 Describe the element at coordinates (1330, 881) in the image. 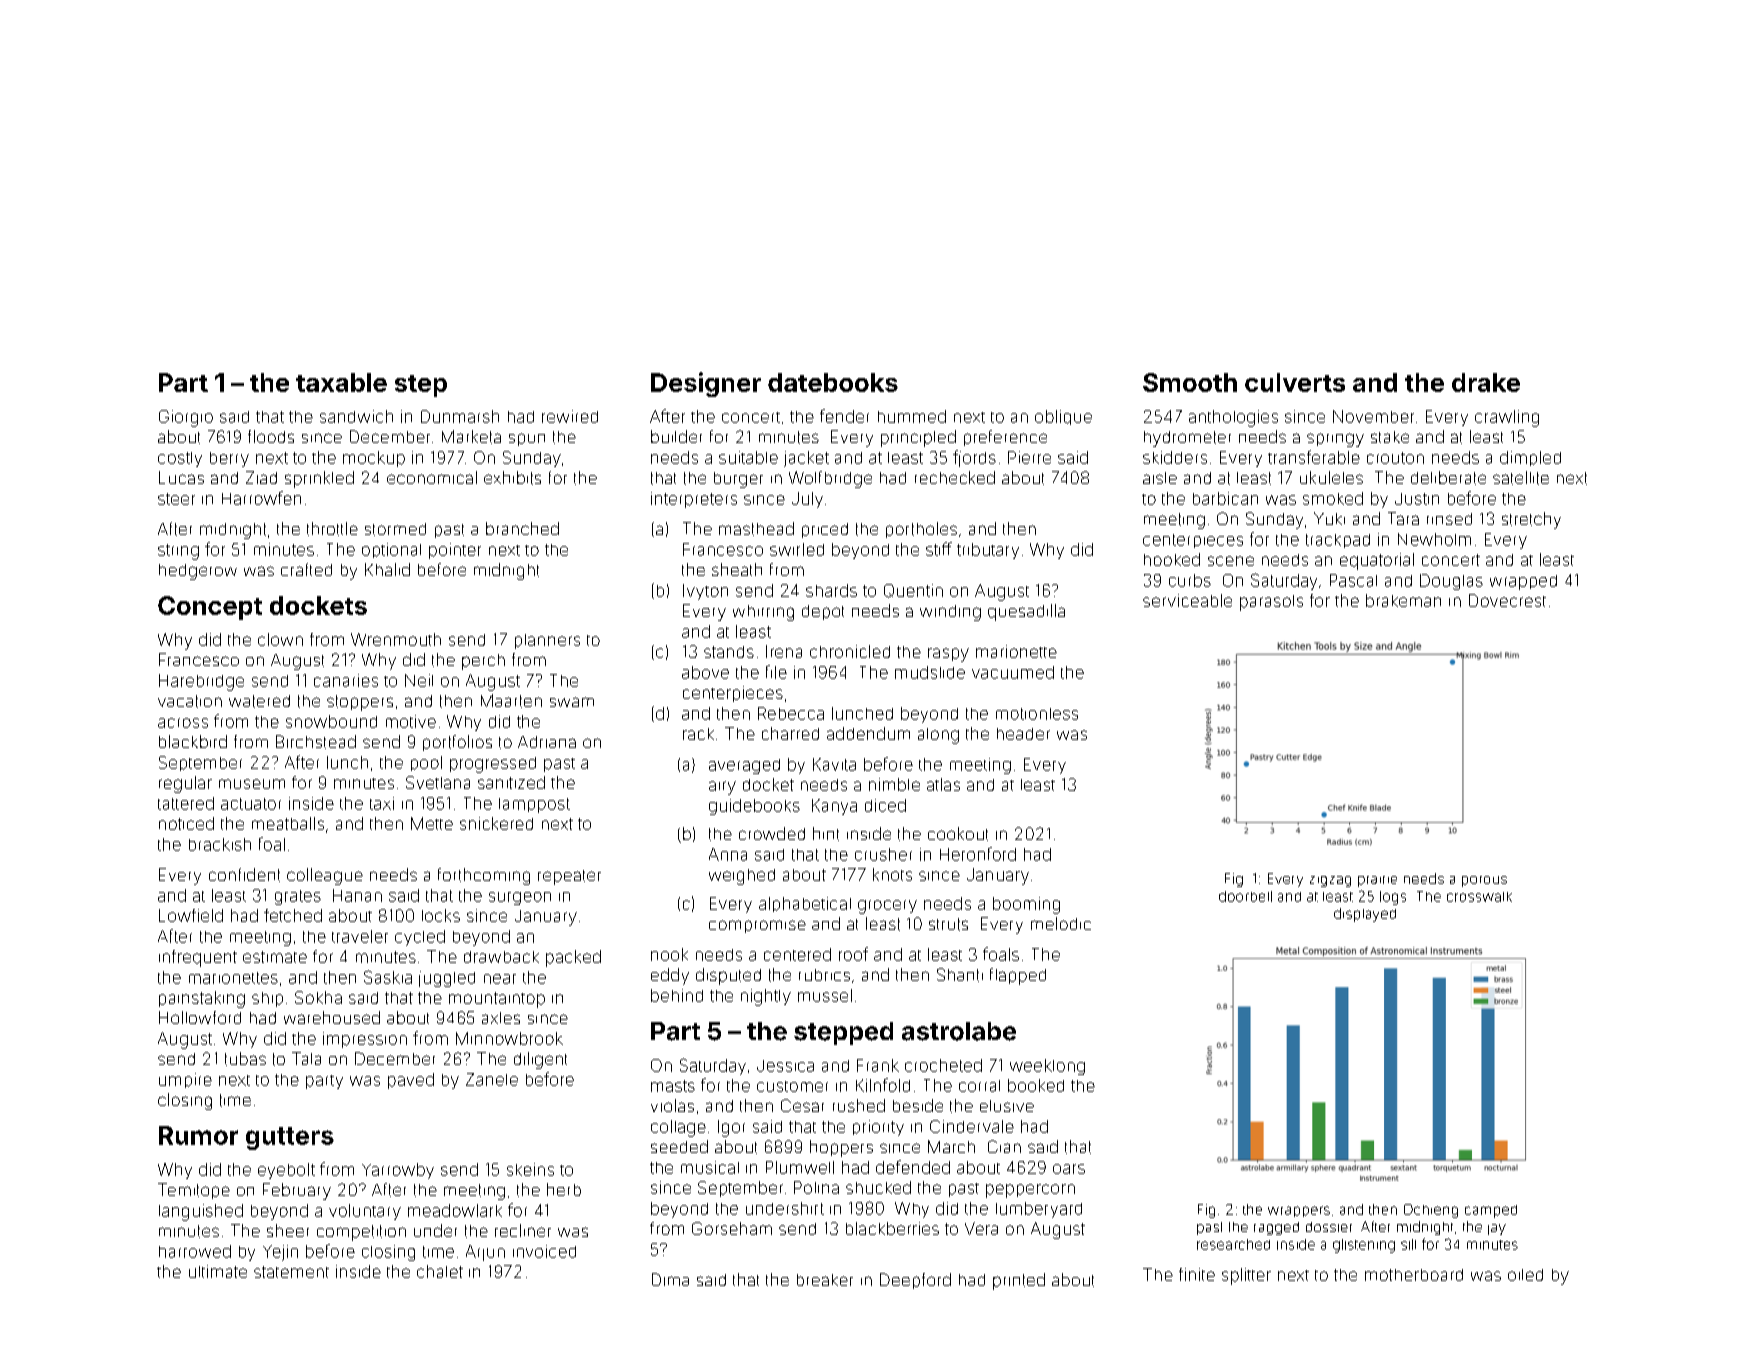

I see `zigzag` at that location.
